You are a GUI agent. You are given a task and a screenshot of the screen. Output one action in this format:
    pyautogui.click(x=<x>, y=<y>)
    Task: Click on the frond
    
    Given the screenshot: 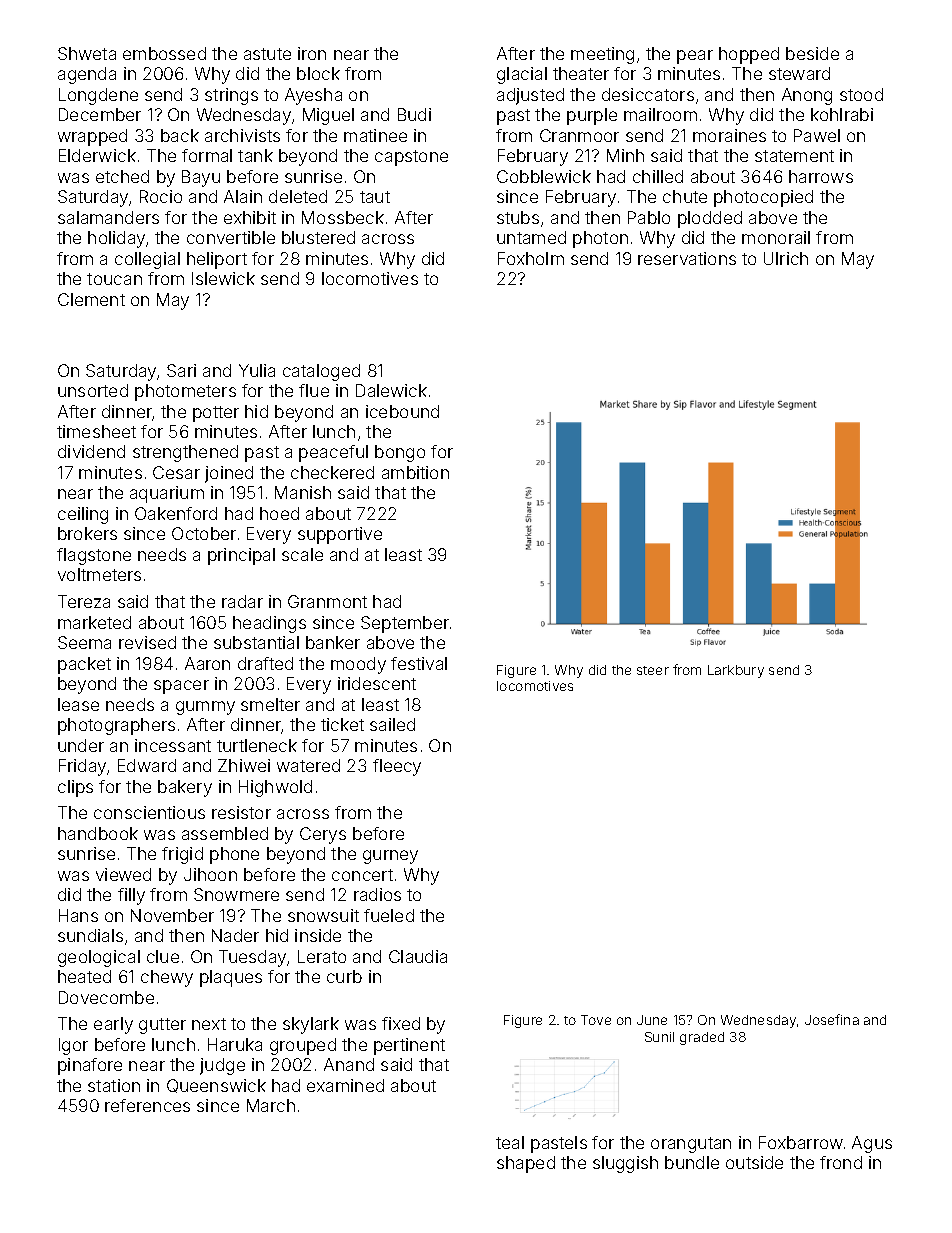 What is the action you would take?
    pyautogui.click(x=841, y=1162)
